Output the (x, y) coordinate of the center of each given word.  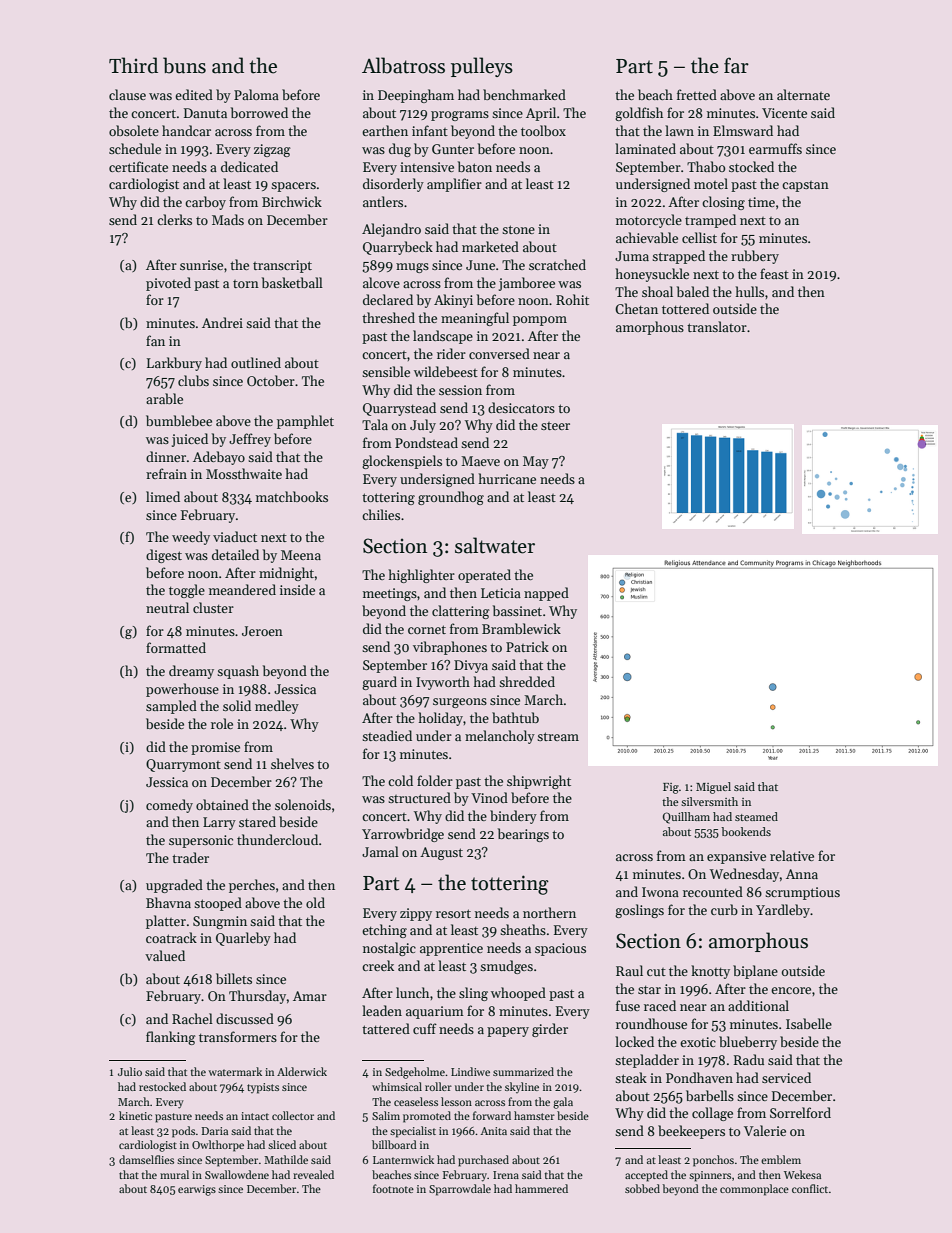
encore (791, 990)
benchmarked (524, 94)
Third (133, 65)
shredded (527, 681)
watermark (235, 1071)
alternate (803, 94)
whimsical (397, 1086)
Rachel (192, 1018)
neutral (167, 607)
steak (631, 1077)
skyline (522, 1087)
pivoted (168, 284)
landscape (443, 337)
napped (546, 594)
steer (555, 426)
